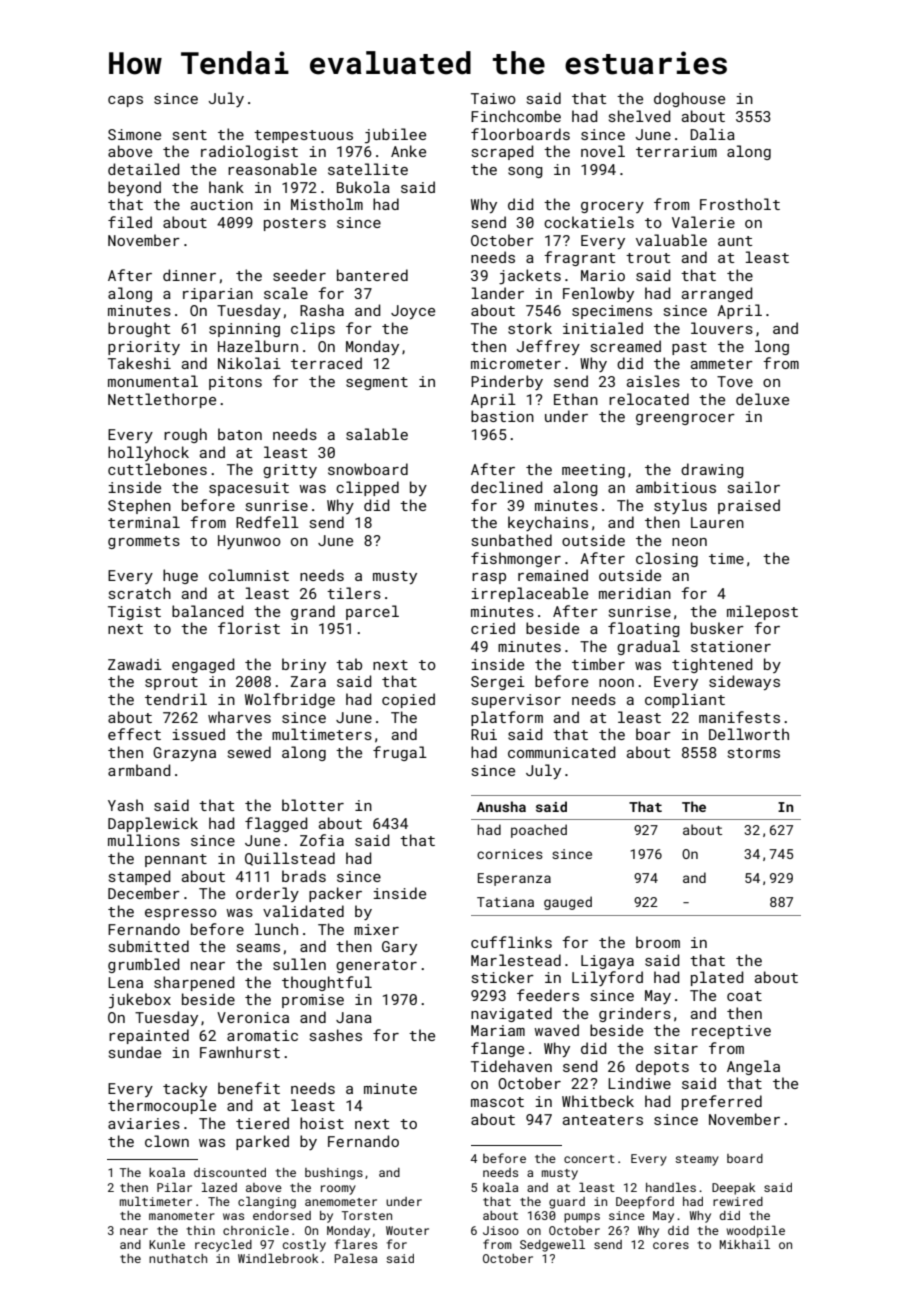 This screenshot has height=1316, width=908. What do you see at coordinates (603, 151) in the screenshot?
I see `novel` at bounding box center [603, 151].
